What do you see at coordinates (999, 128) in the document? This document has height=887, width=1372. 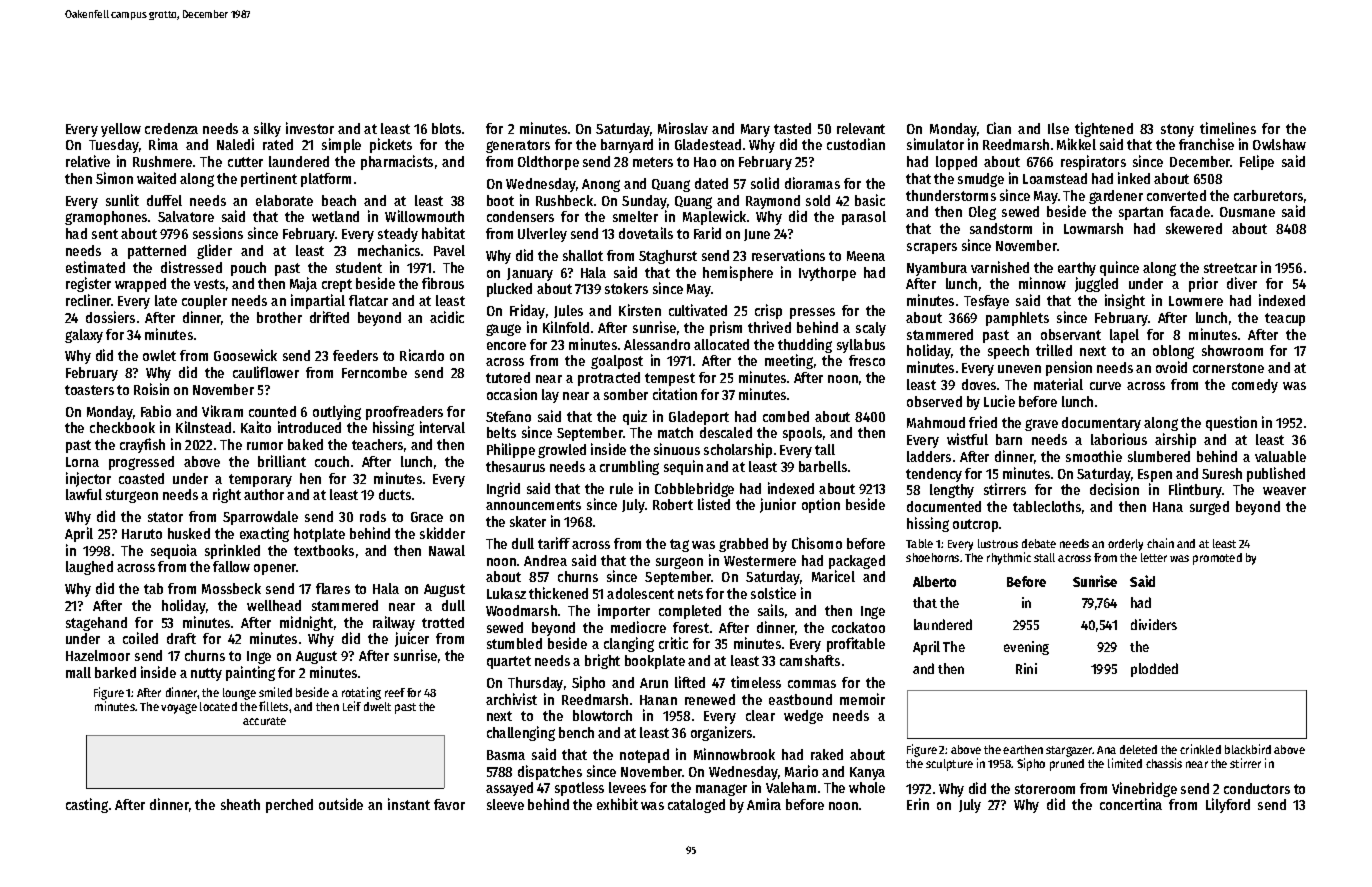 I see `Cian` at bounding box center [999, 128].
